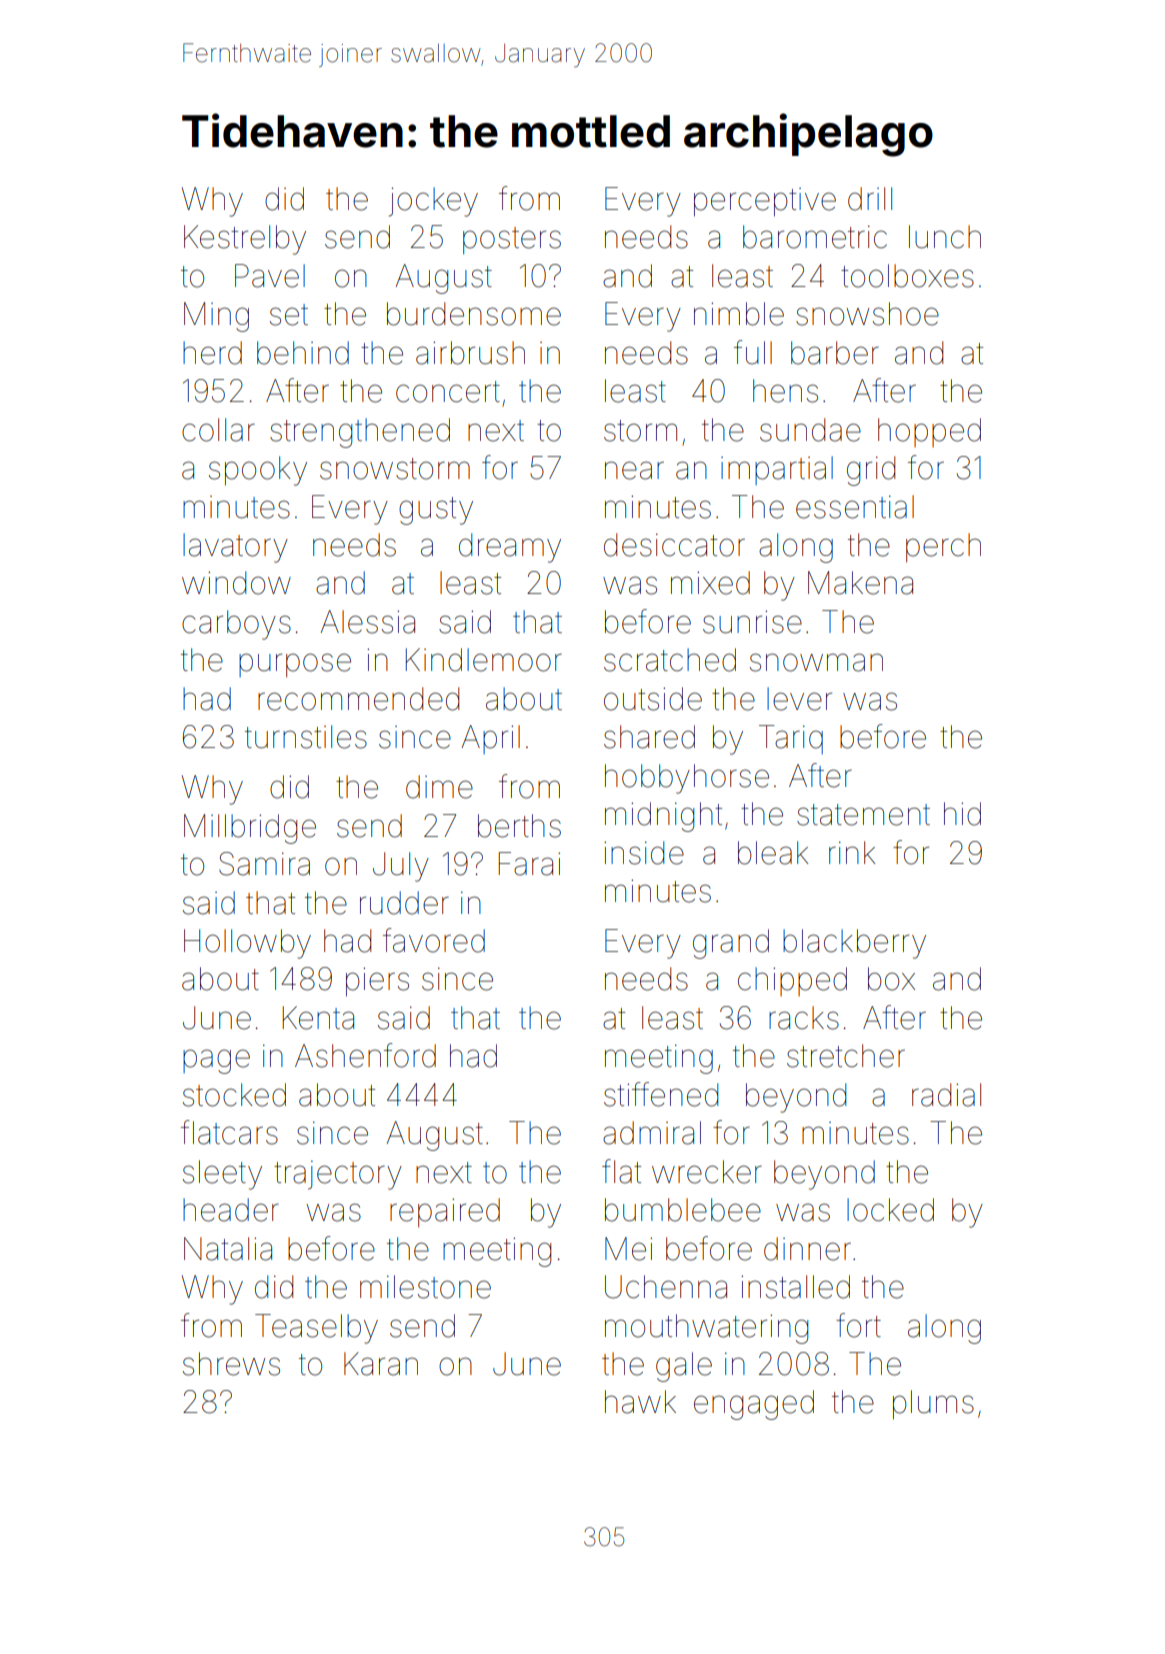 This screenshot has height=1654, width=1165. What do you see at coordinates (245, 240) in the screenshot?
I see `Kestrelby` at bounding box center [245, 240].
